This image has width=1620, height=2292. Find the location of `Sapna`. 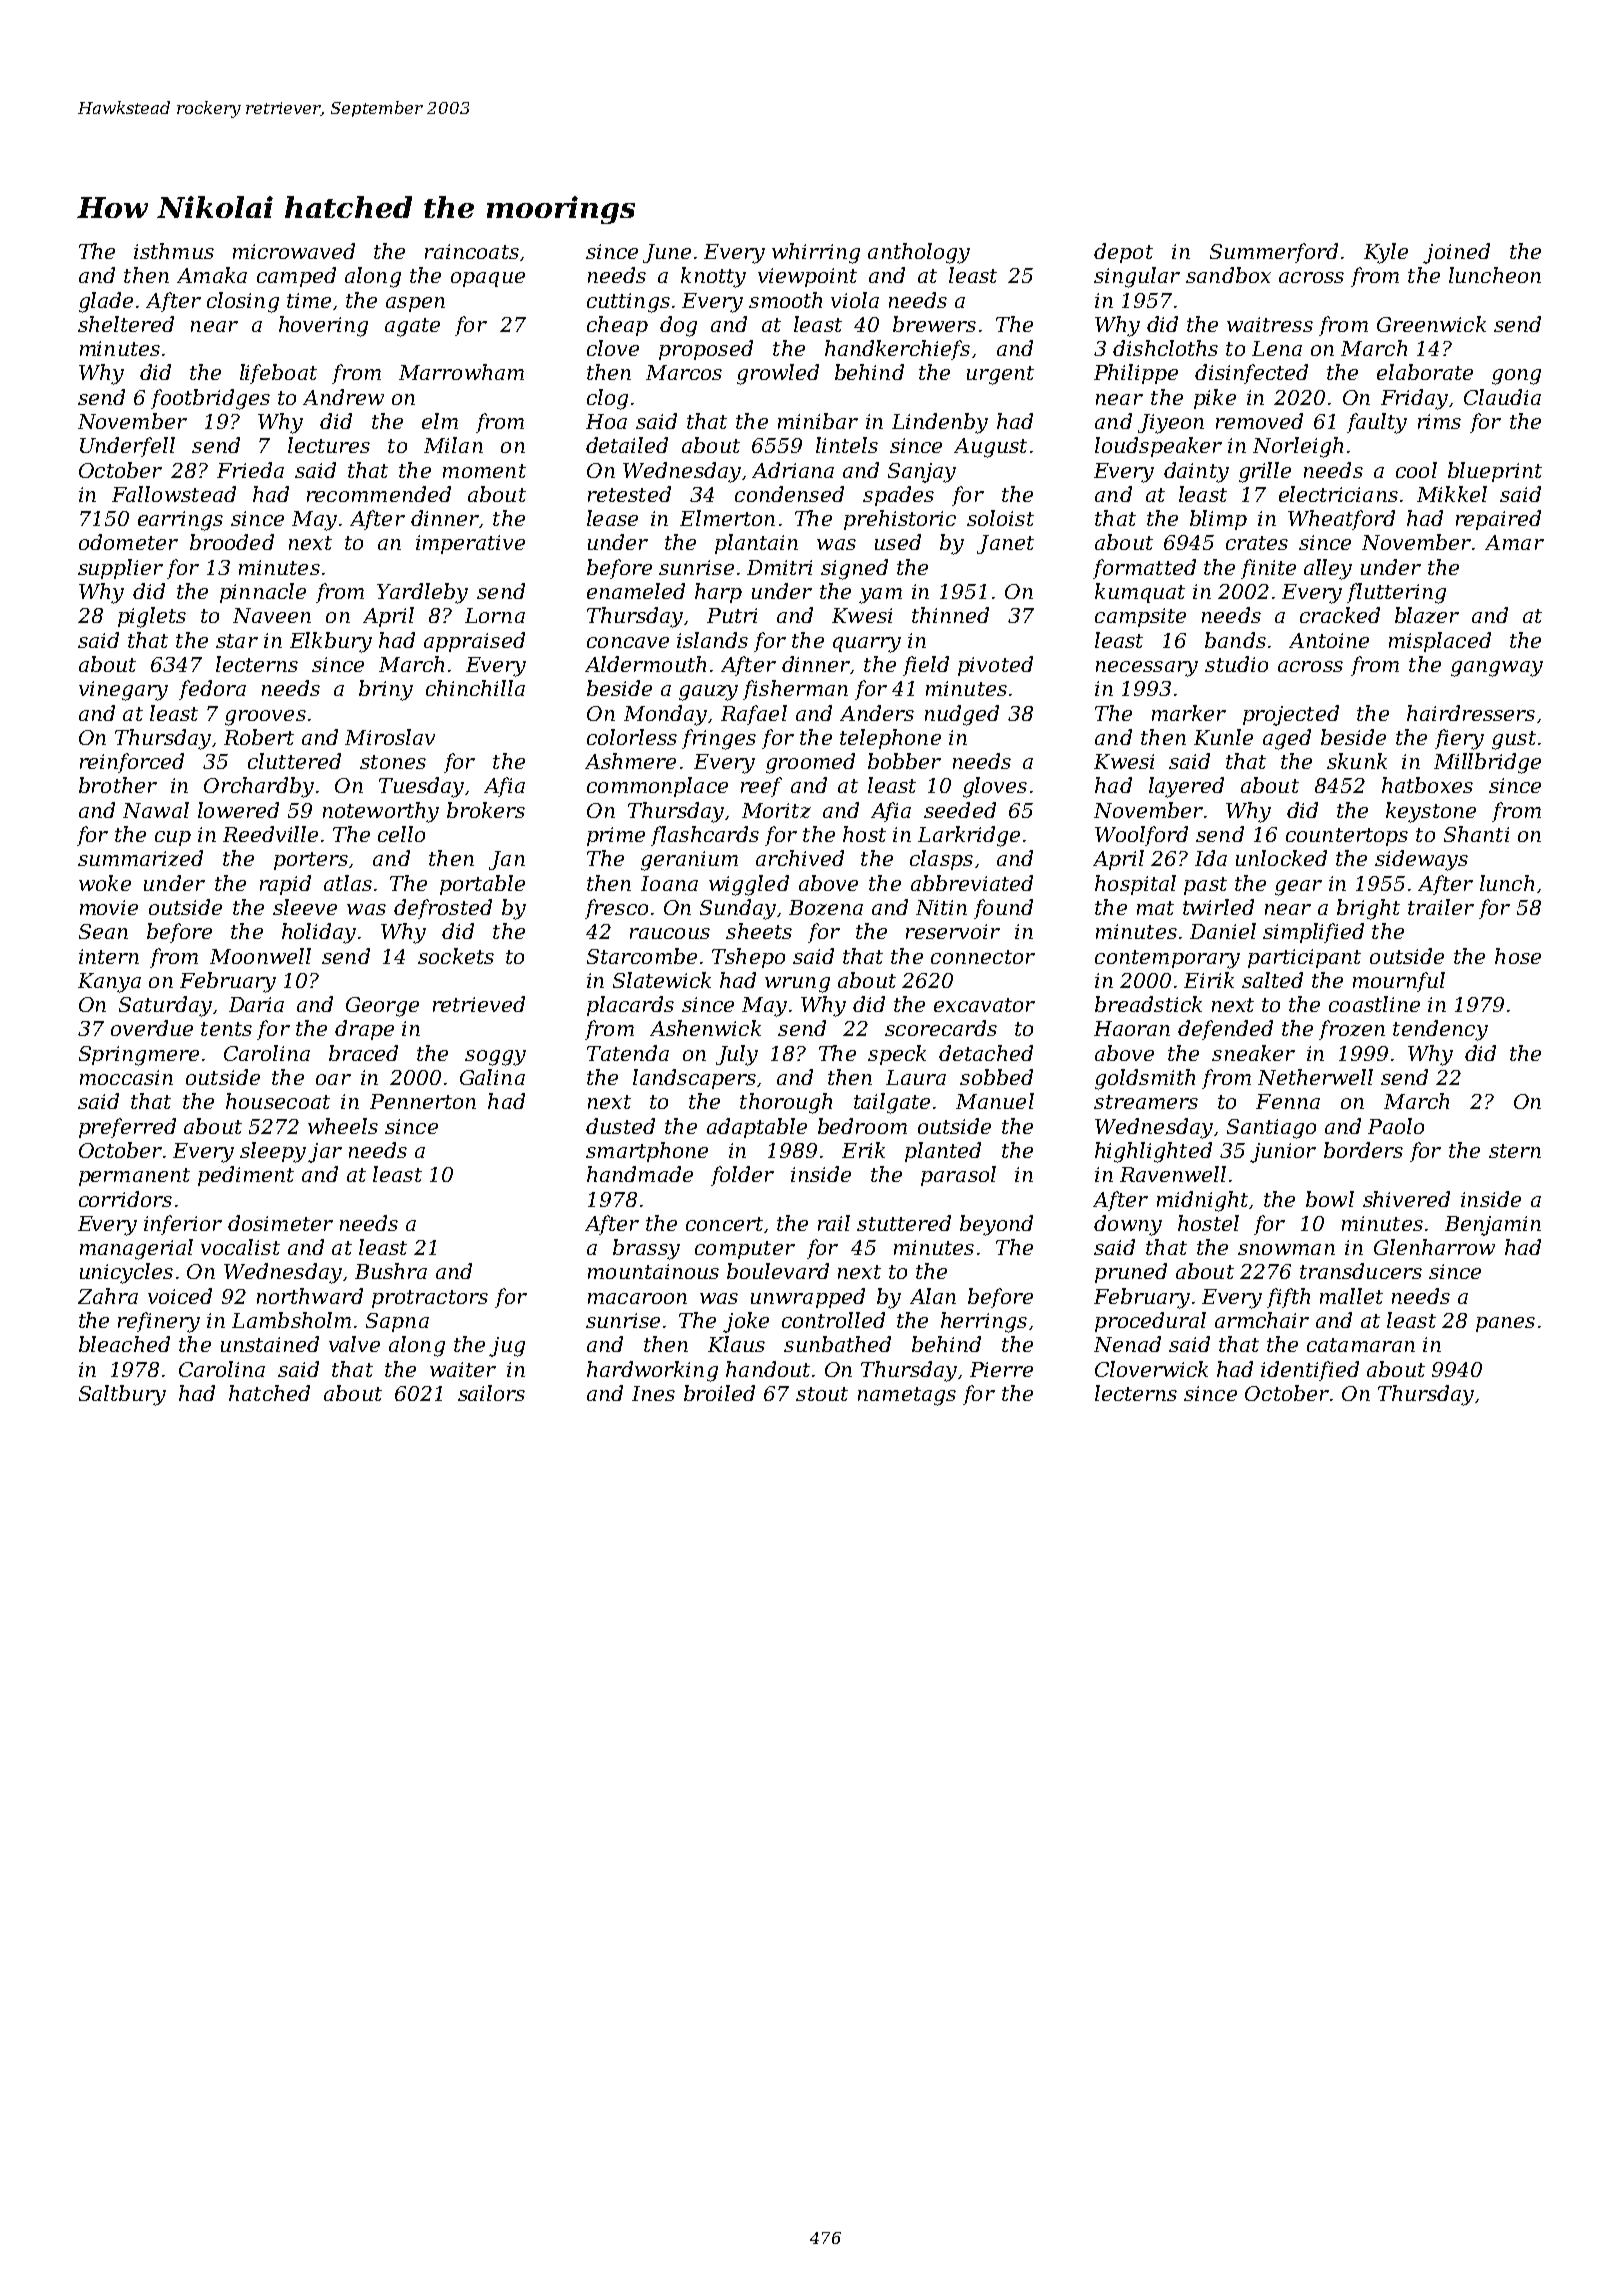

Sapna is located at coordinates (397, 1322).
